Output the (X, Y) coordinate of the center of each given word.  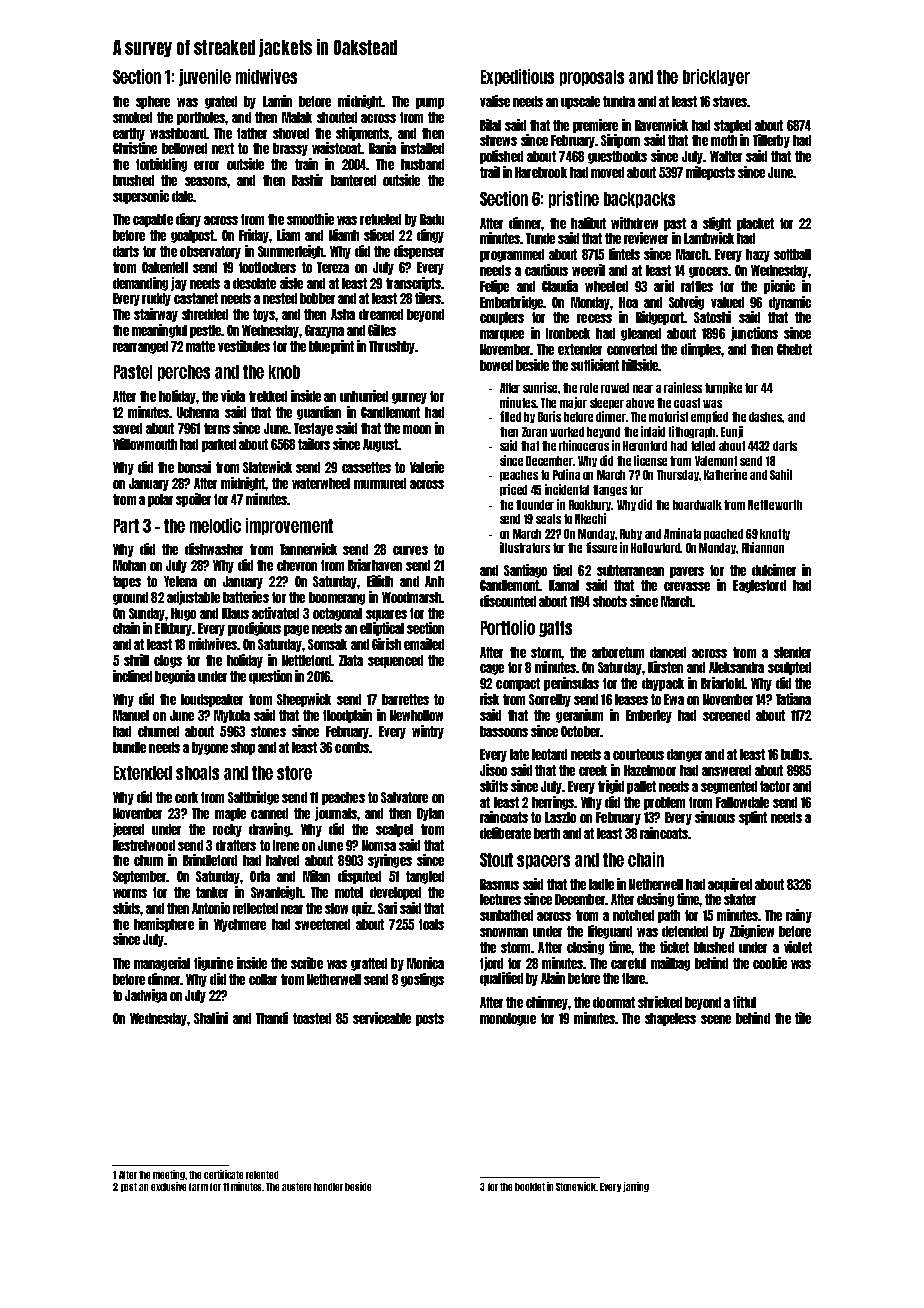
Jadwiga (146, 996)
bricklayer (716, 77)
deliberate (505, 833)
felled (703, 446)
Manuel (131, 715)
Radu (432, 219)
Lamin (277, 101)
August (380, 445)
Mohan (129, 565)
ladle (601, 884)
